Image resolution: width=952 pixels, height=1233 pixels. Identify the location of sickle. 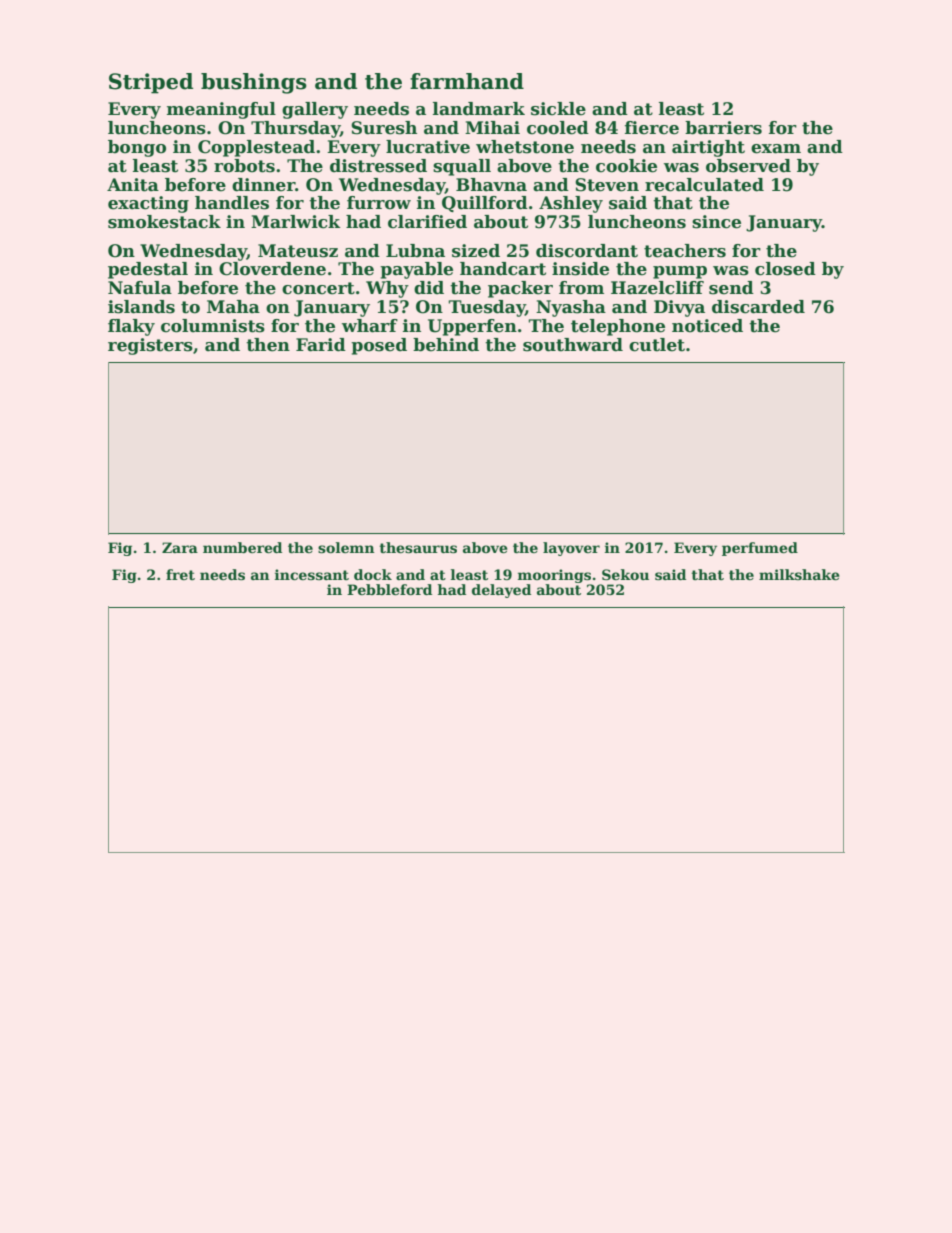
(558, 109).
